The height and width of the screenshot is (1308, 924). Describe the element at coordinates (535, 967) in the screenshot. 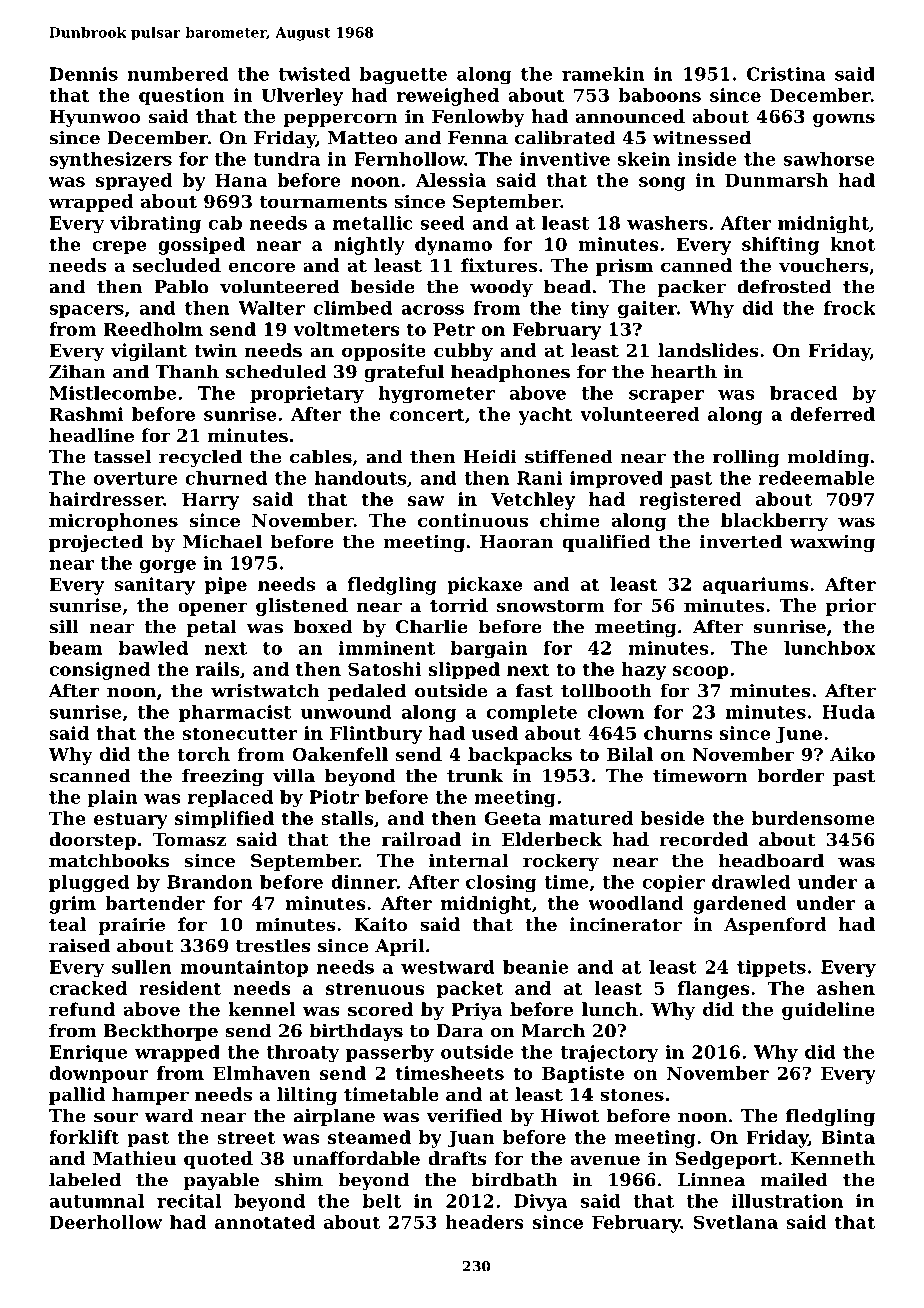

I see `beanie` at that location.
